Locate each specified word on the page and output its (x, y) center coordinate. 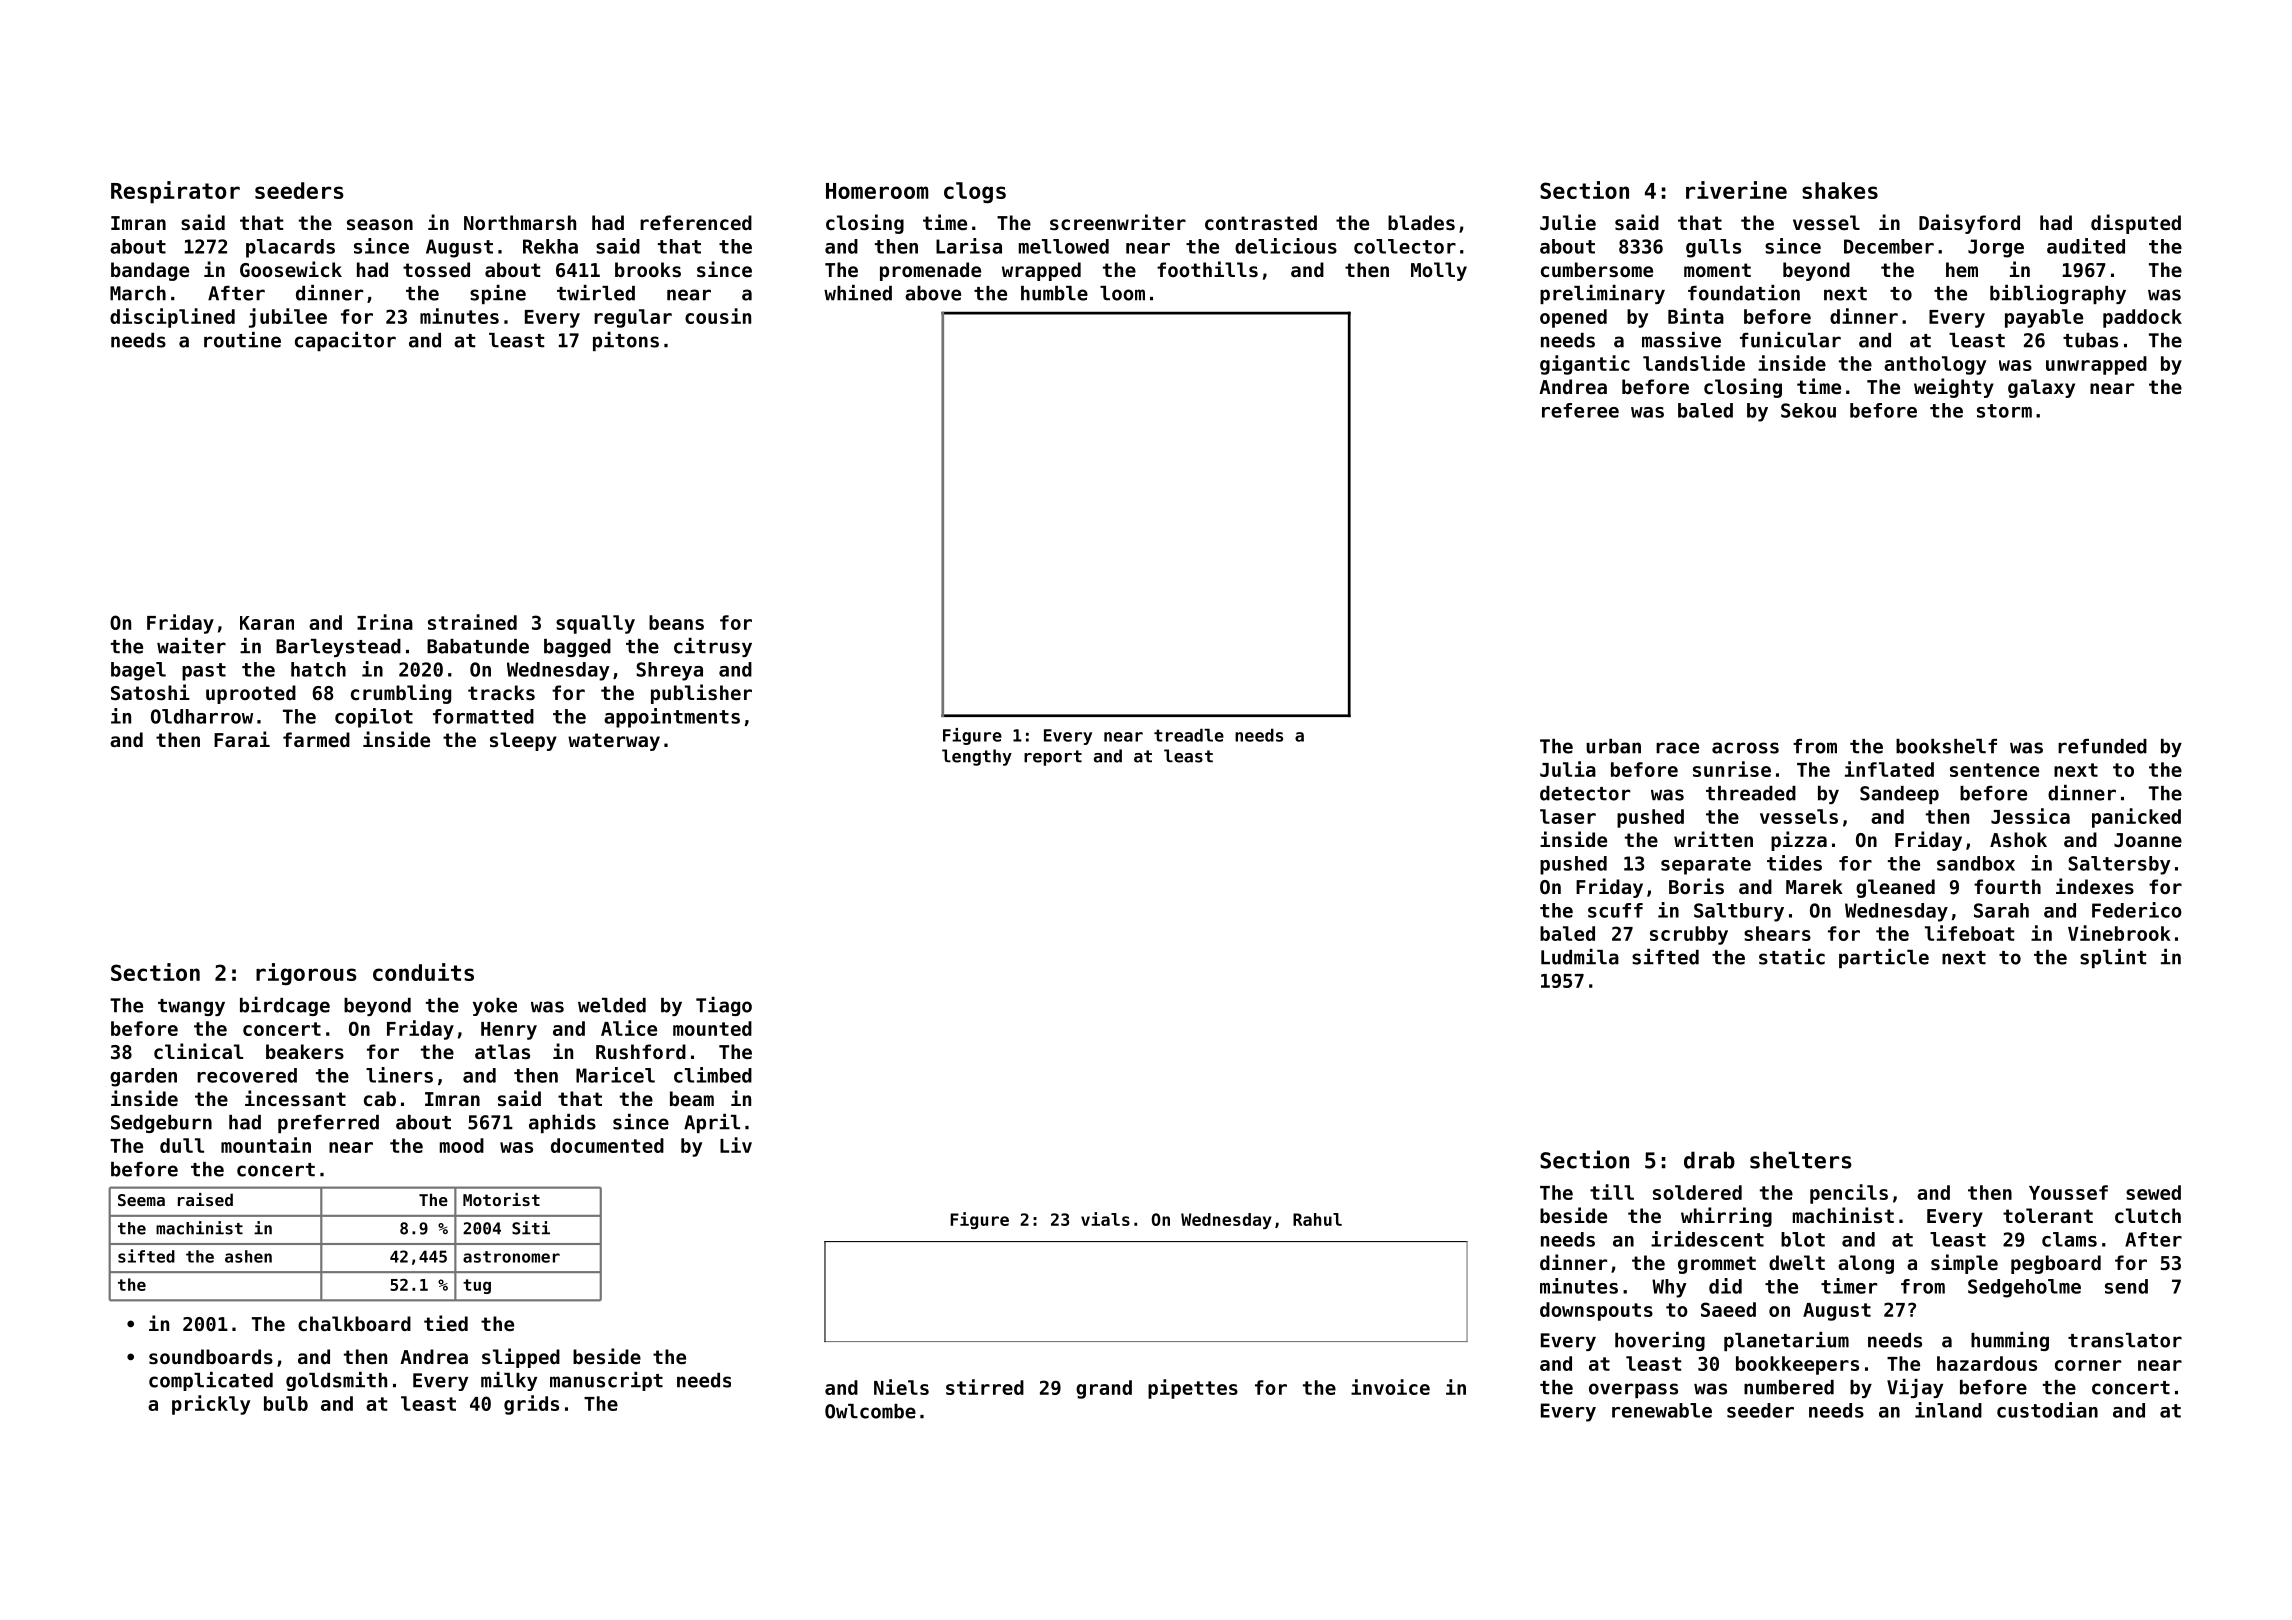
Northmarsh (520, 223)
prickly (211, 1405)
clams (2069, 1239)
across (1745, 748)
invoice (1390, 1387)
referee (1580, 410)
